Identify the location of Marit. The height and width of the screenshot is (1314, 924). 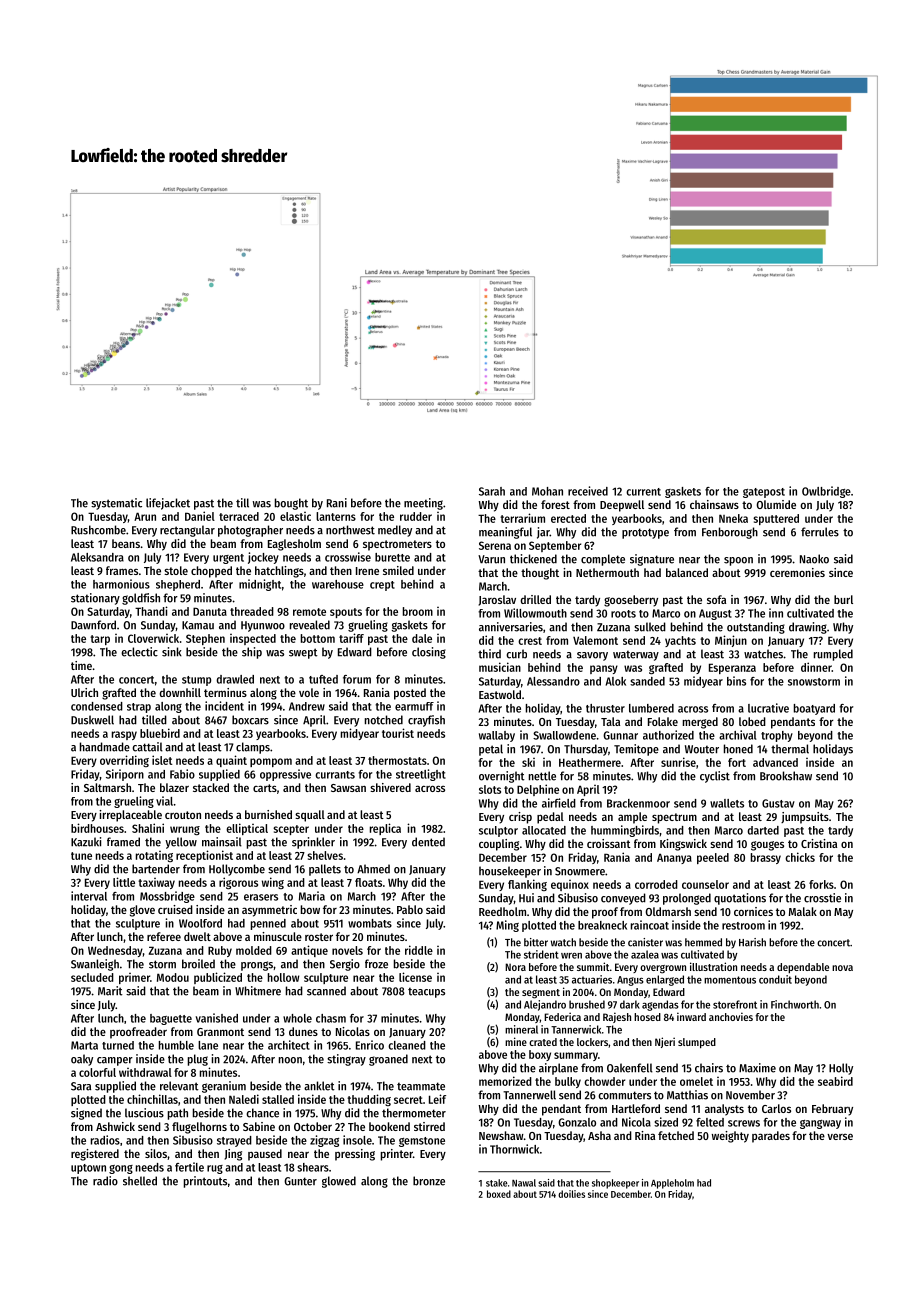
(110, 991).
